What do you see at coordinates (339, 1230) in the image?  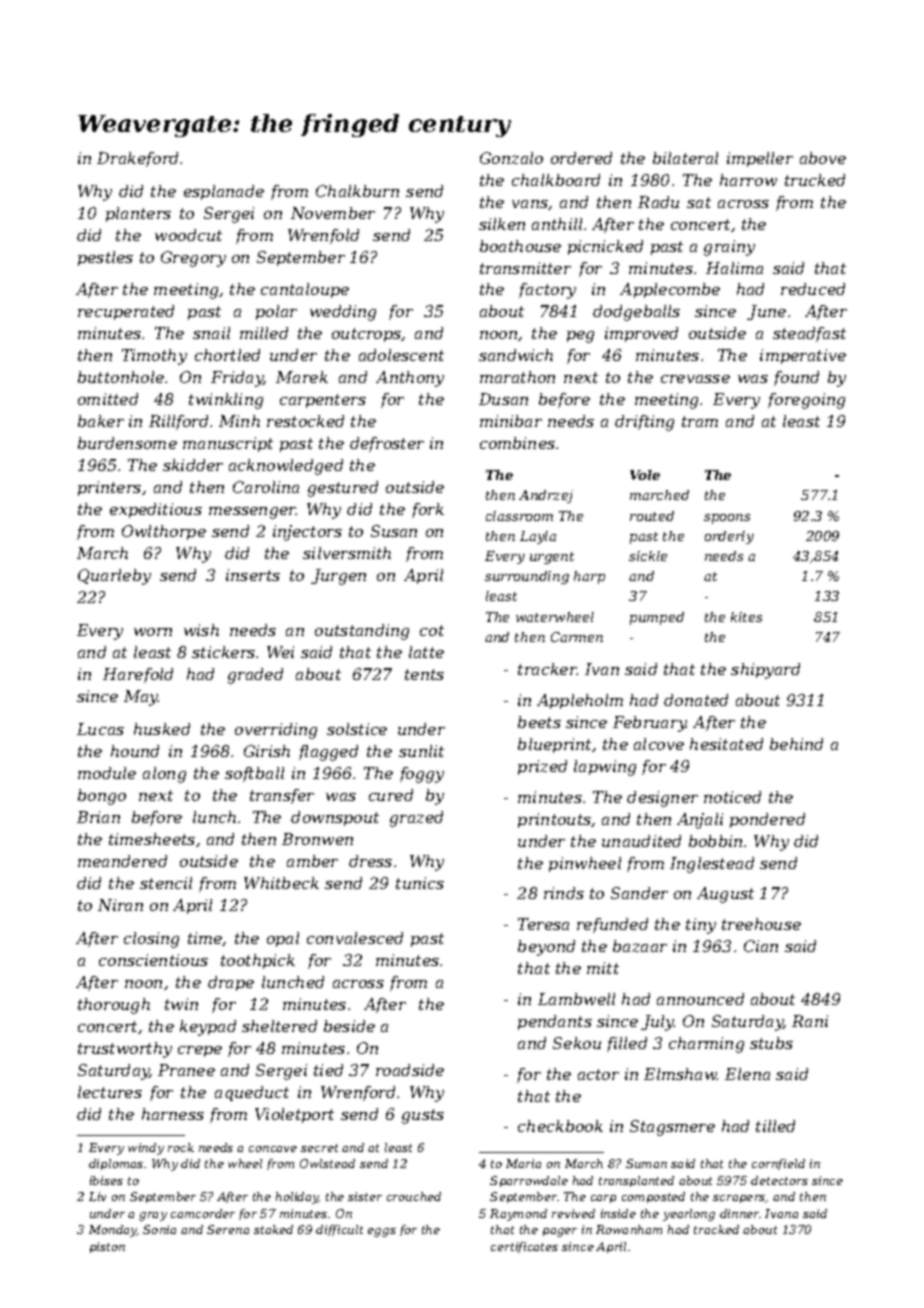 I see `difficult` at bounding box center [339, 1230].
